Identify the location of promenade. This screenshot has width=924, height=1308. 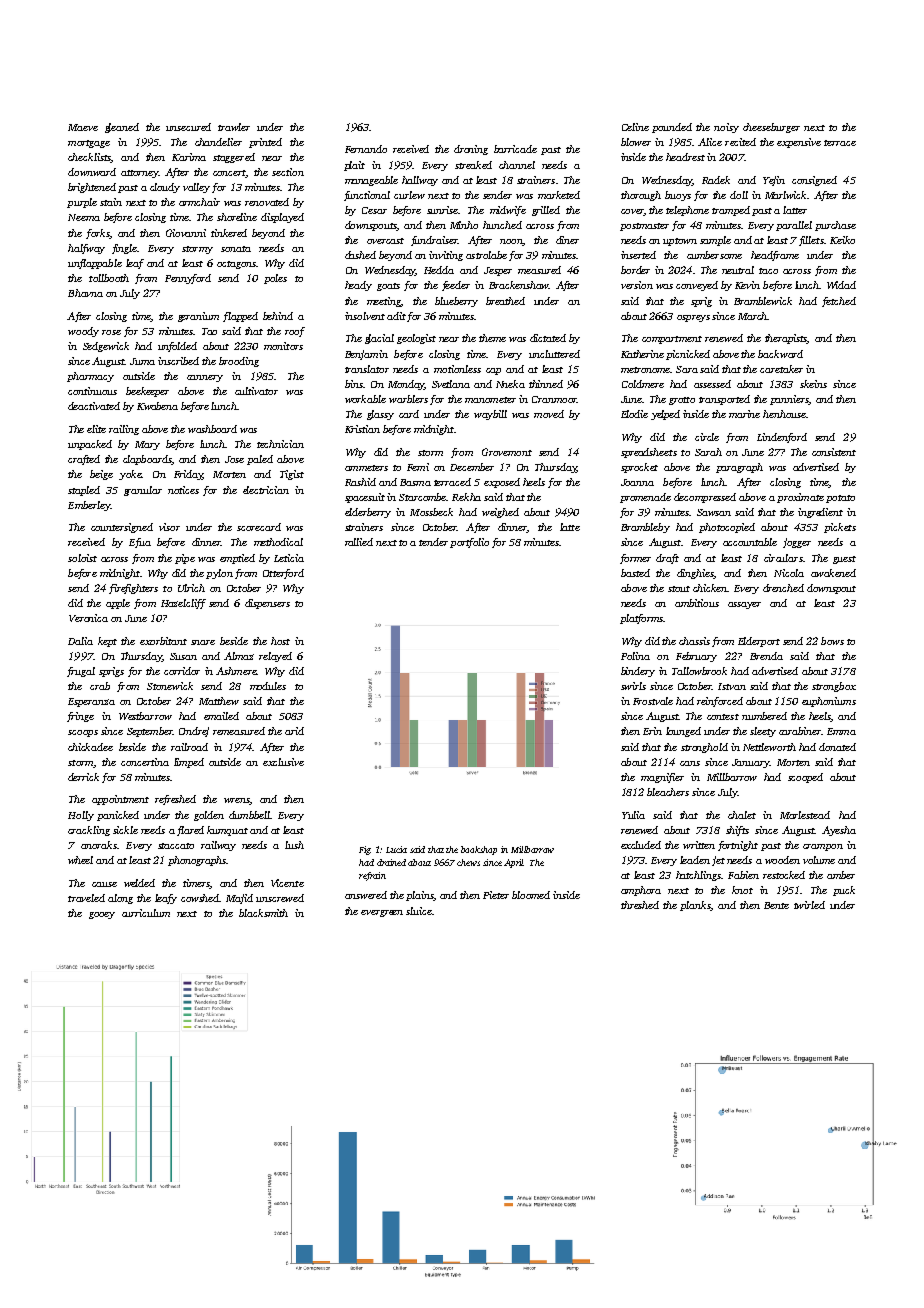
(645, 498).
